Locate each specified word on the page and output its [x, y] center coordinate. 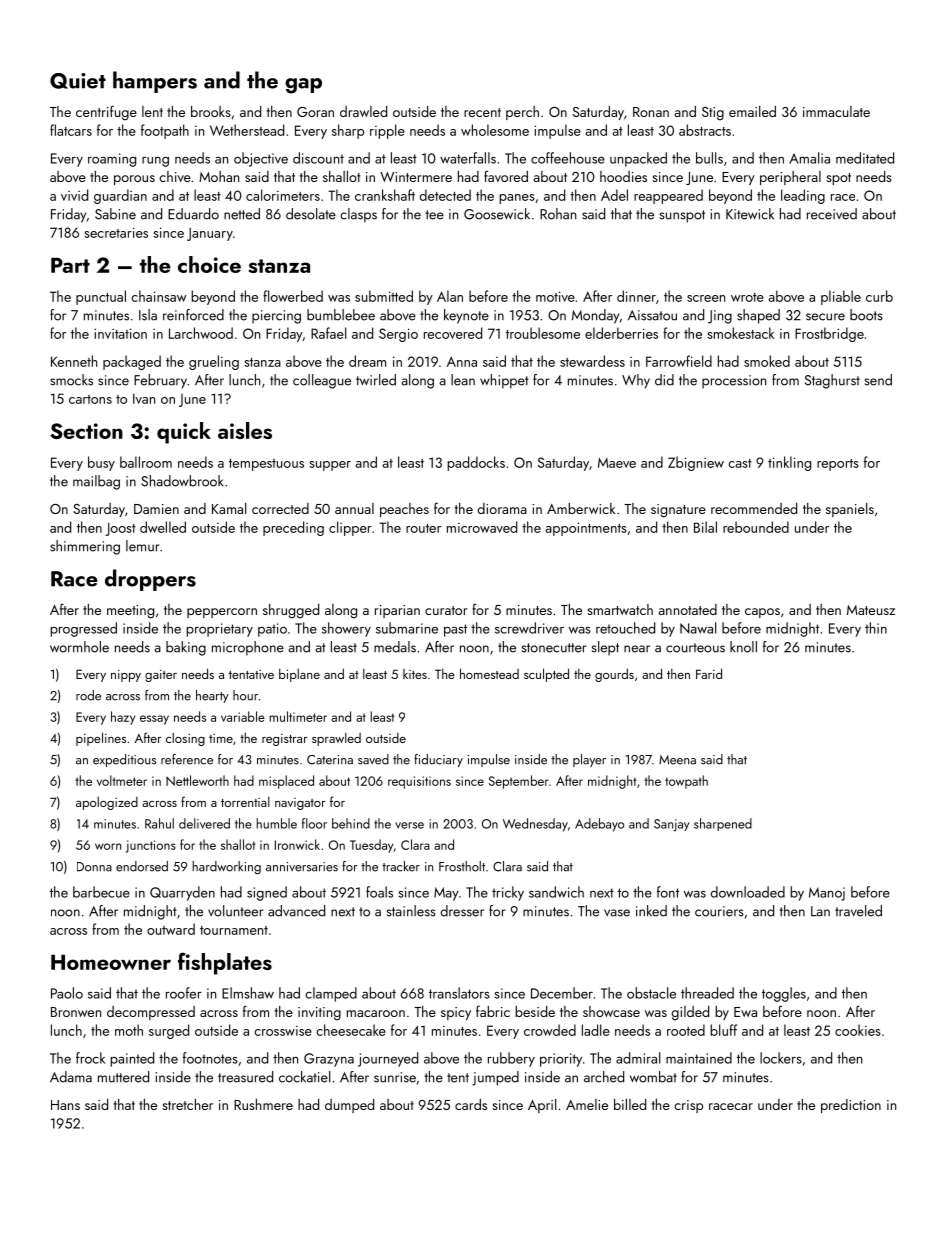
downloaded [748, 892]
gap [303, 86]
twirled [376, 380]
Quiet [78, 81]
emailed [752, 111]
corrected [280, 508]
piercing [276, 317]
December [562, 993]
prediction [851, 1106]
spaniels [850, 510]
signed [267, 893]
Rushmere [263, 1104]
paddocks [476, 463]
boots [866, 315]
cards [471, 1104]
